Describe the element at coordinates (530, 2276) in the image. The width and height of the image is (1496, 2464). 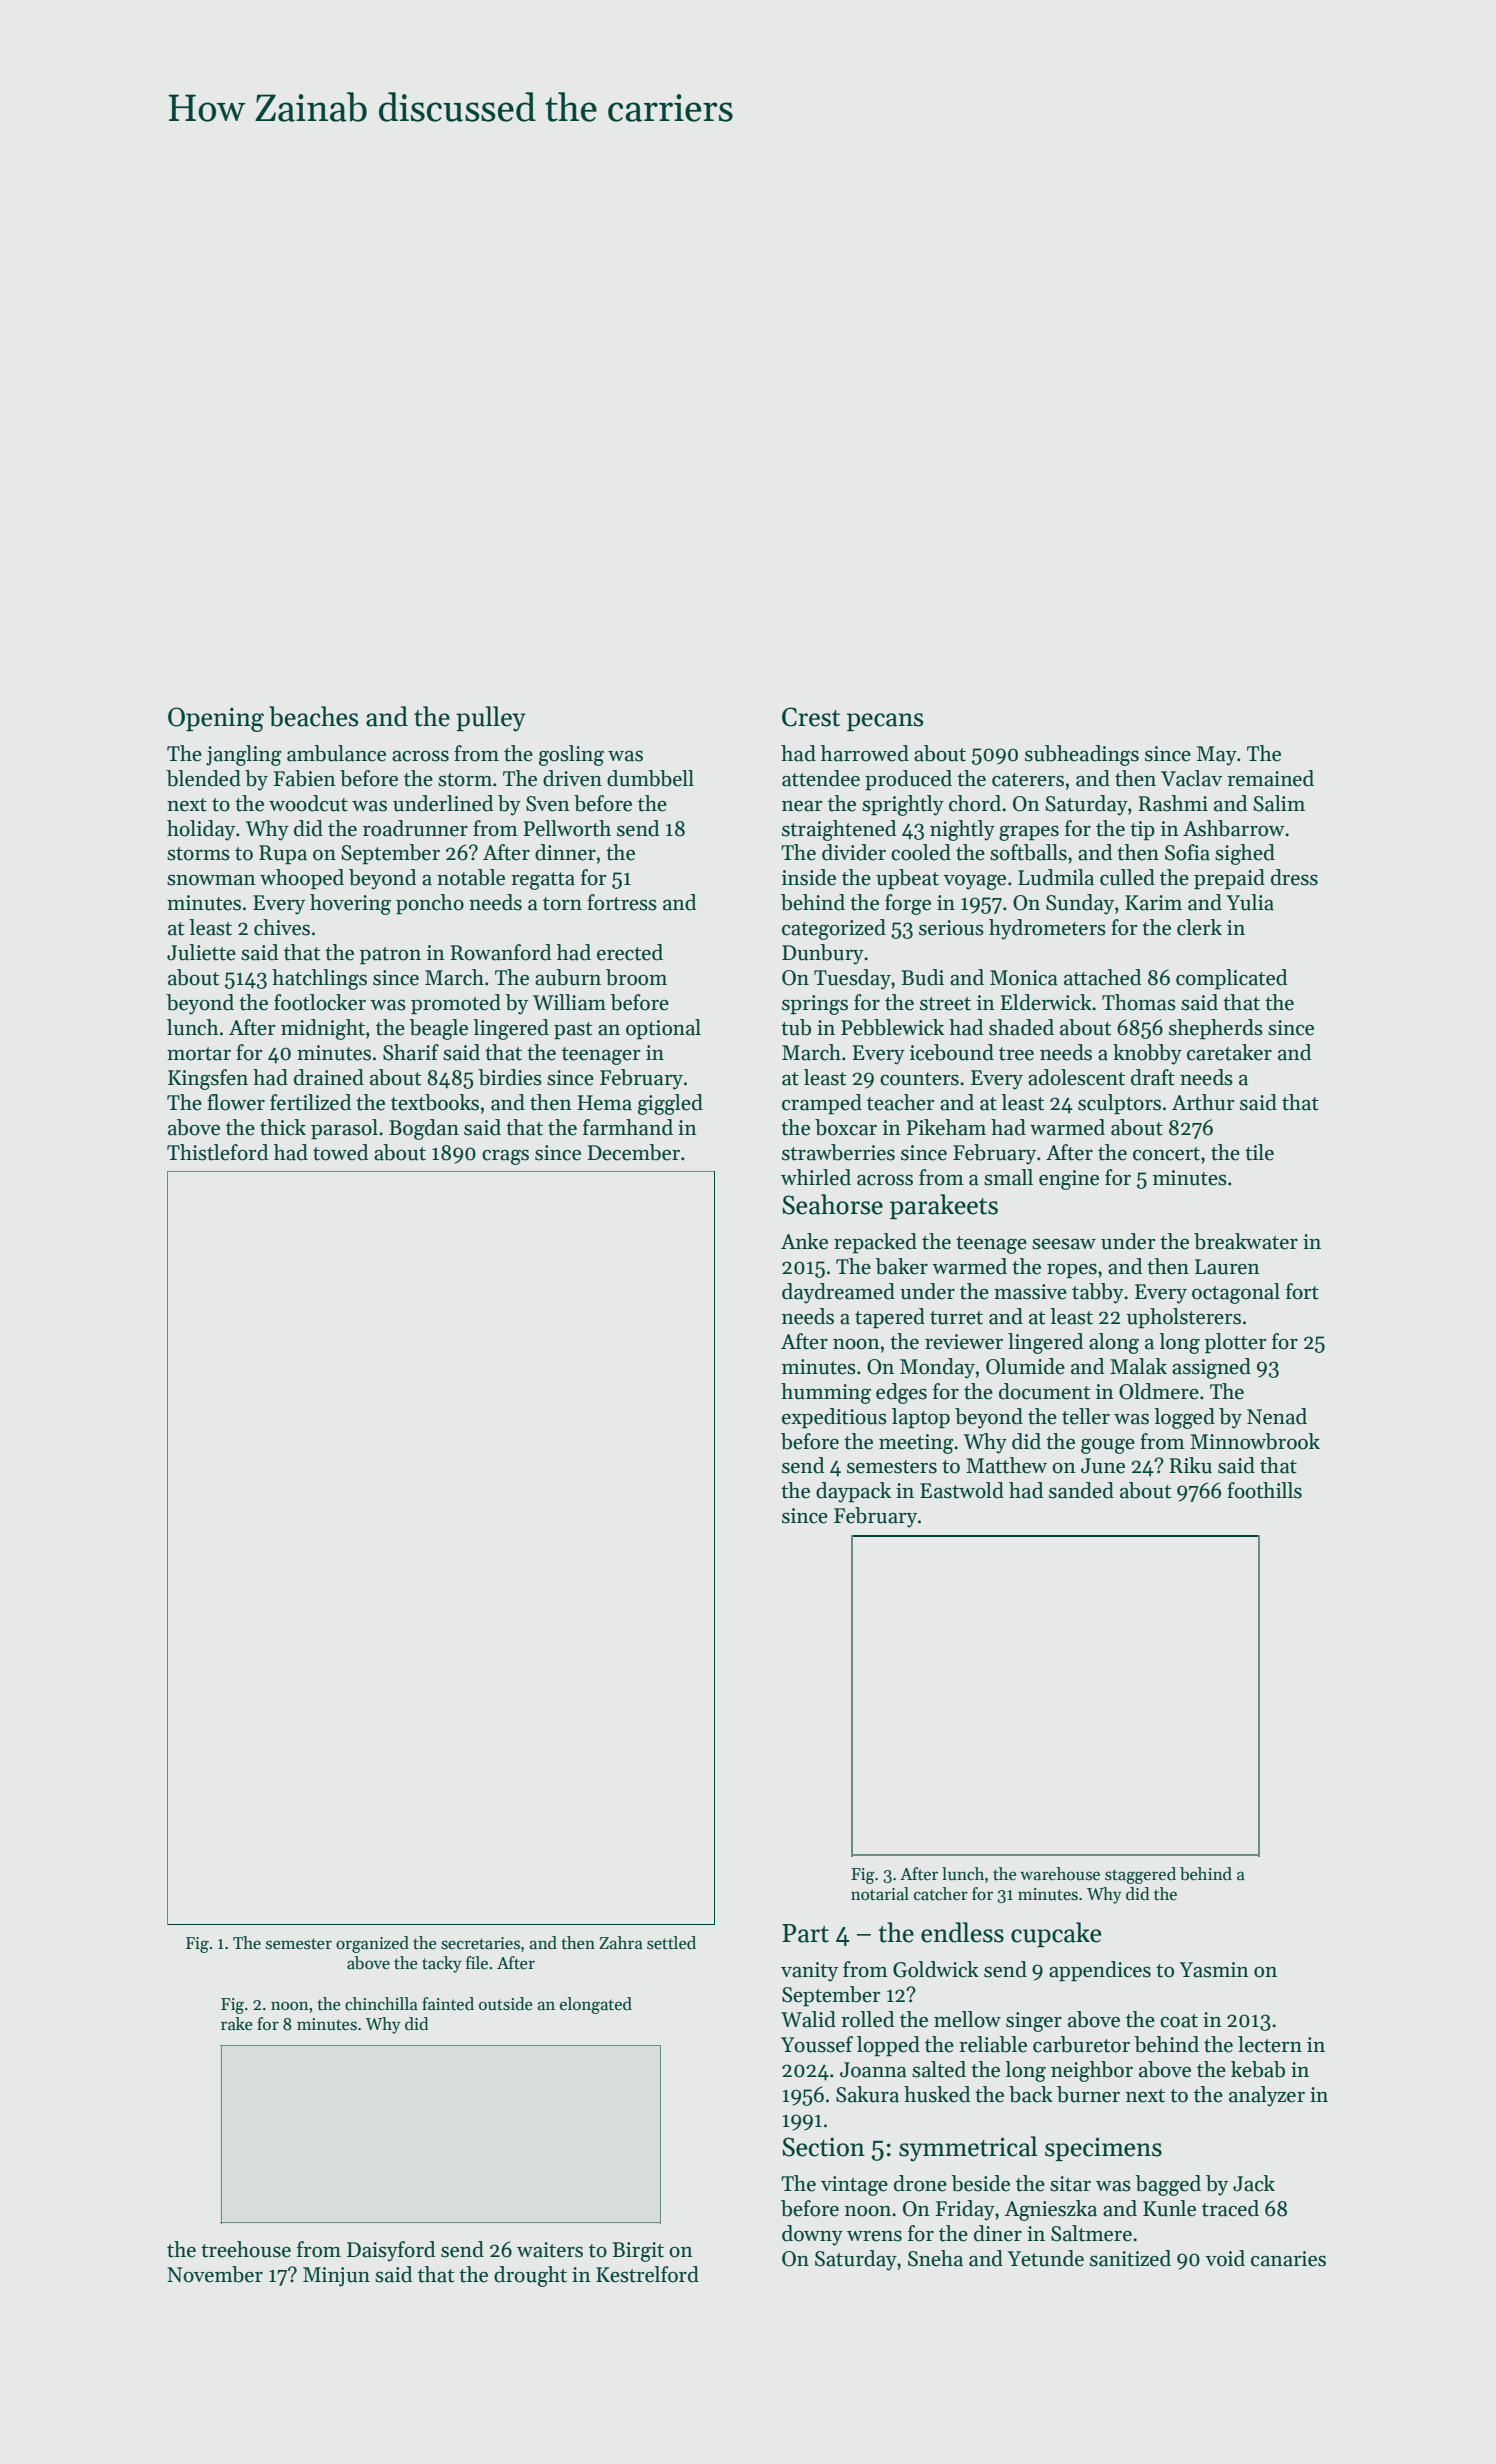
I see `drought` at that location.
